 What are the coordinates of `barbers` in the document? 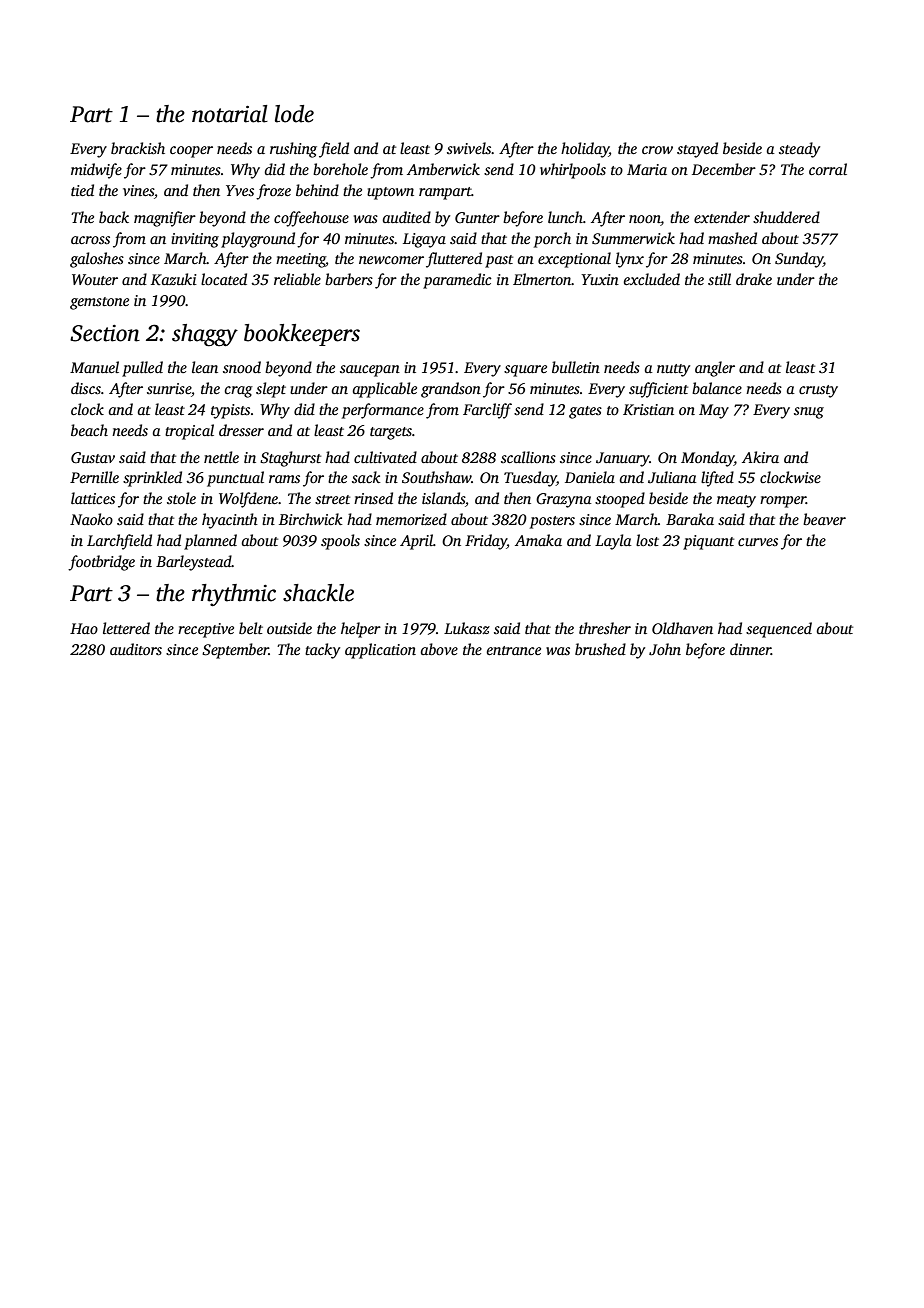 It's located at (349, 279).
